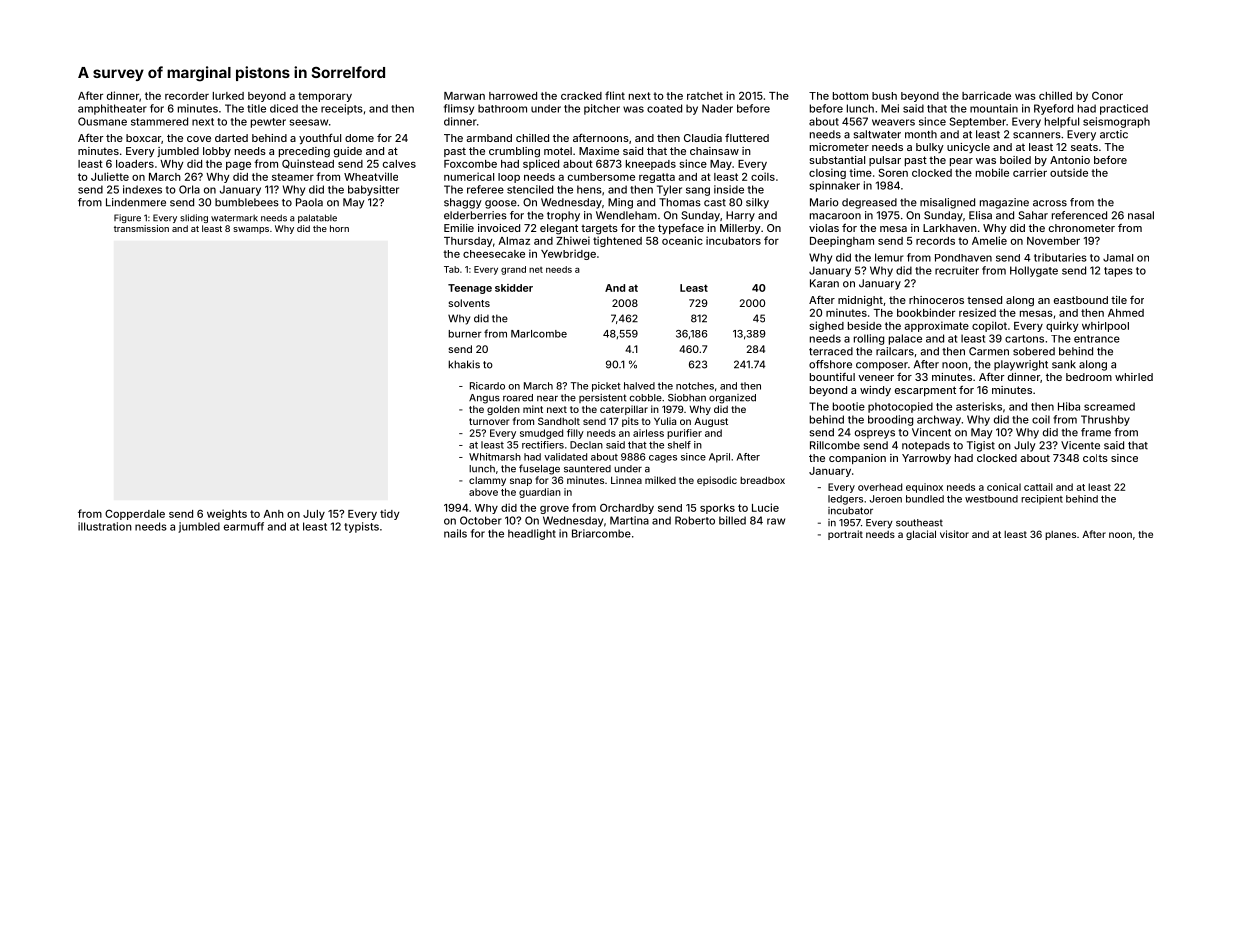 The image size is (1233, 952). What do you see at coordinates (105, 526) in the image?
I see `illustration` at bounding box center [105, 526].
